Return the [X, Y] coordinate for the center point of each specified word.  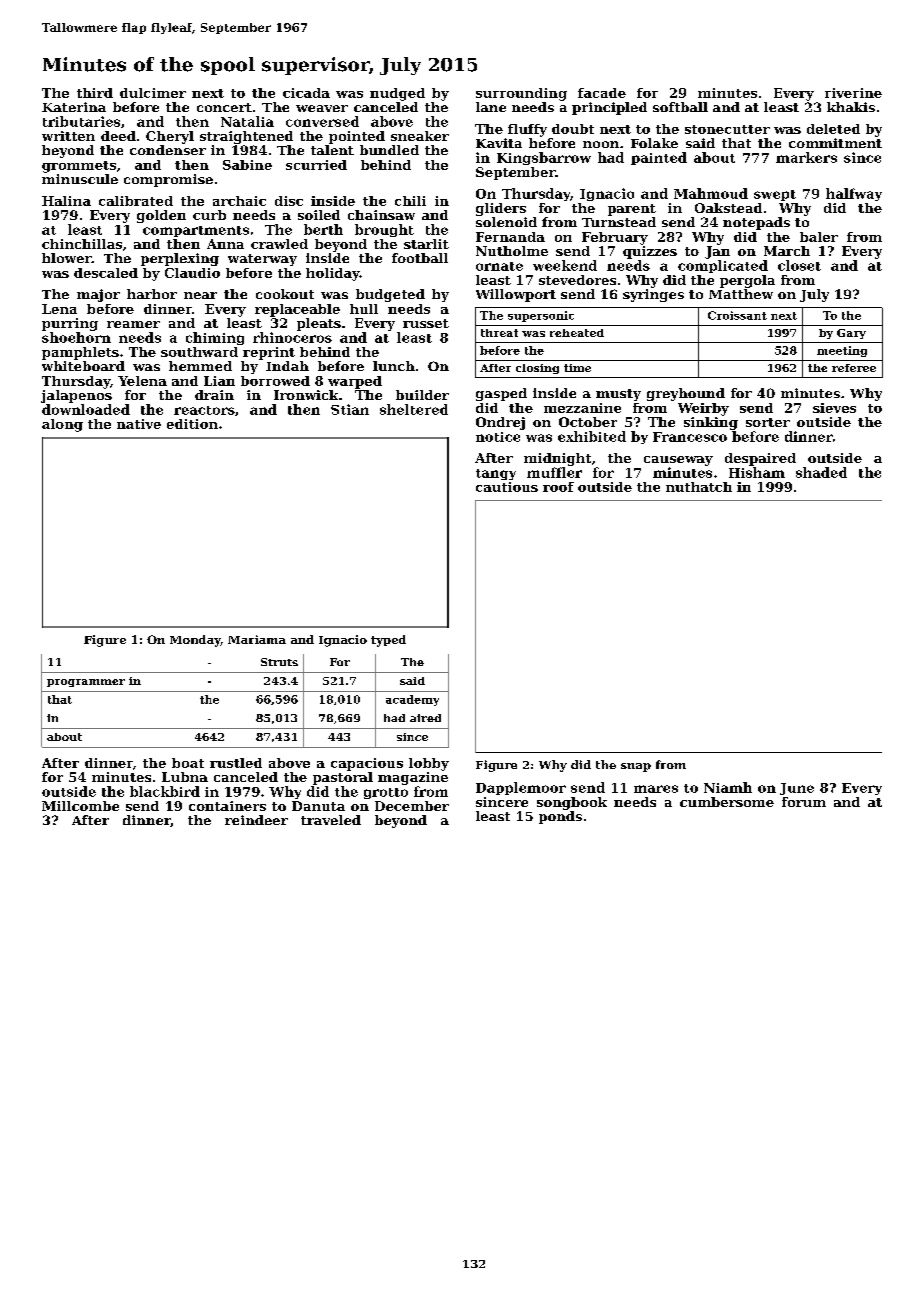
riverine [853, 93]
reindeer [256, 820]
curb [209, 215]
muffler [554, 472]
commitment [835, 143]
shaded [821, 472]
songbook [572, 803]
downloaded [86, 409]
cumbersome [727, 802]
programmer [86, 683]
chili [410, 201]
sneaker [420, 136]
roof [558, 487]
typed [388, 641]
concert [224, 107]
